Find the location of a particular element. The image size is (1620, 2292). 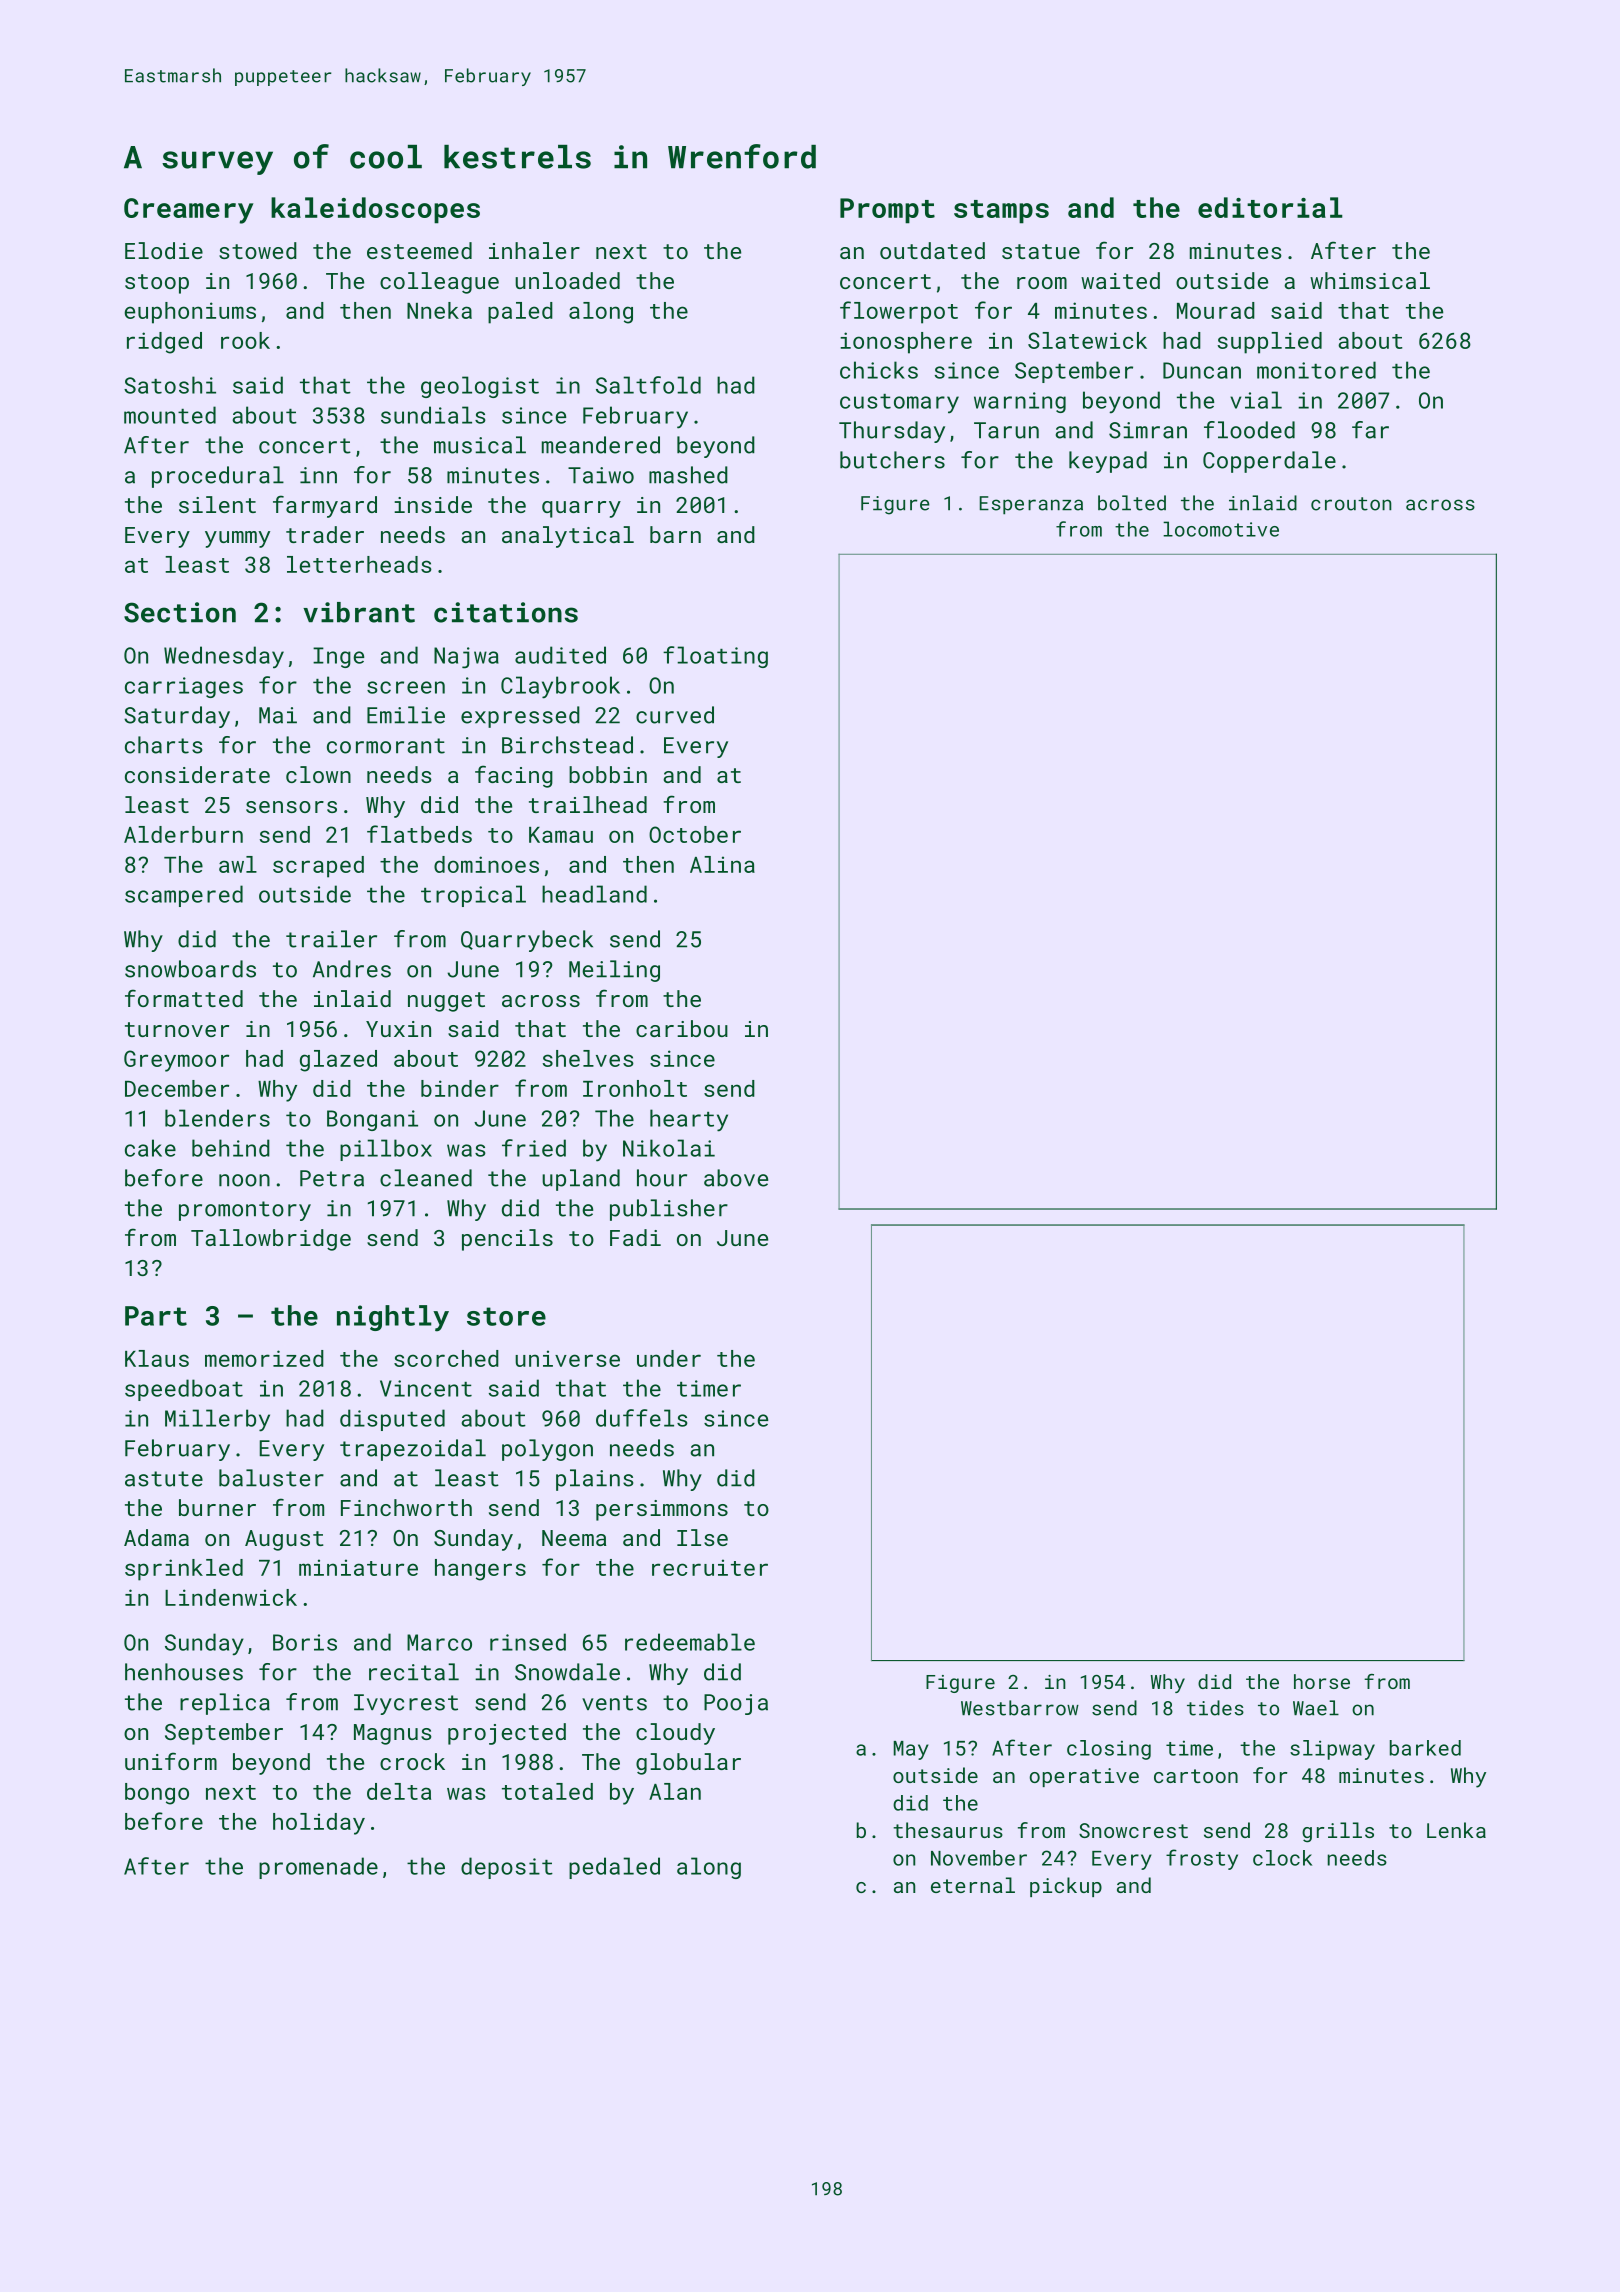

disputed is located at coordinates (392, 1420).
